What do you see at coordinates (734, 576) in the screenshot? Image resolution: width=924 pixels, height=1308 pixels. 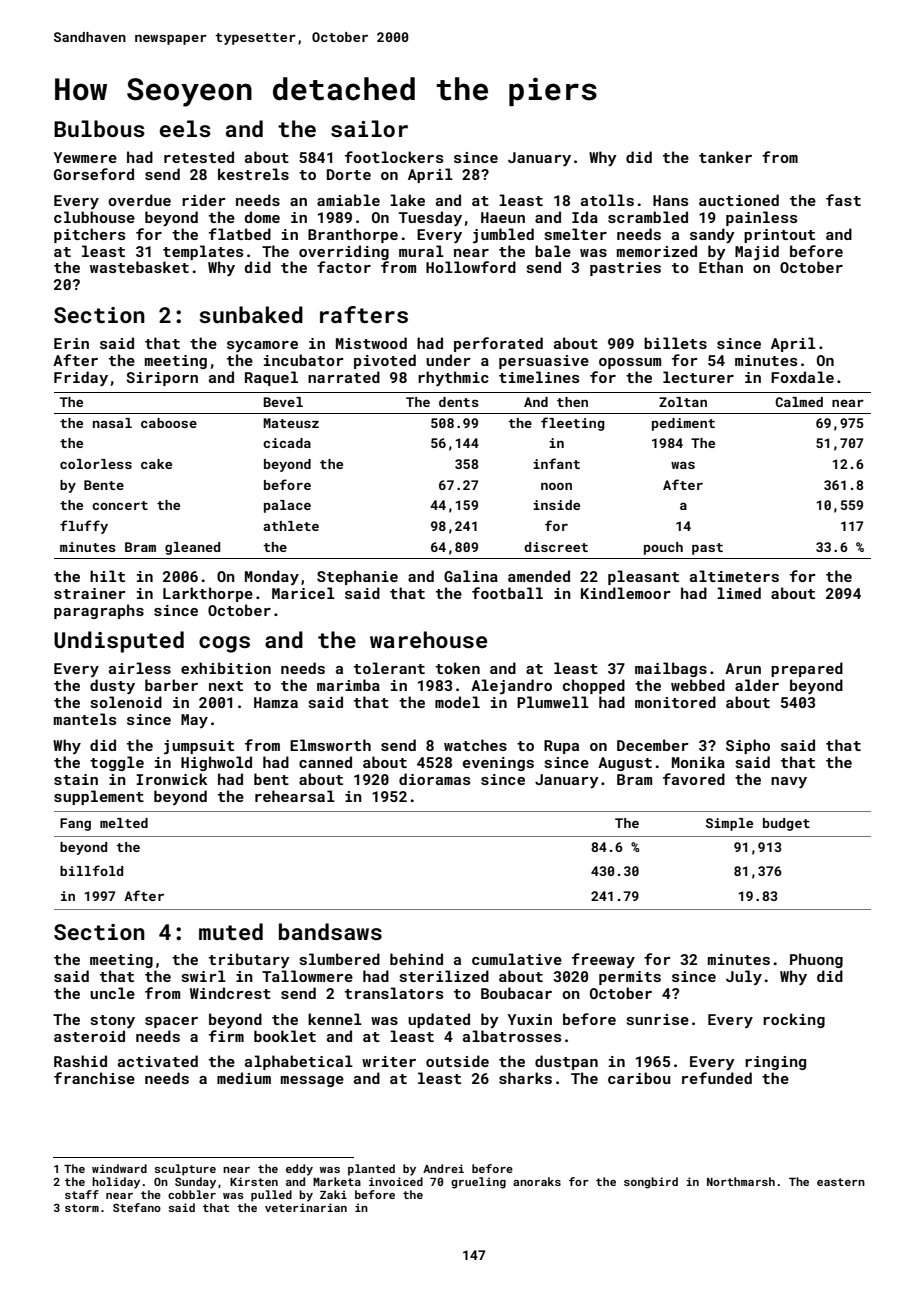 I see `altimeters` at bounding box center [734, 576].
